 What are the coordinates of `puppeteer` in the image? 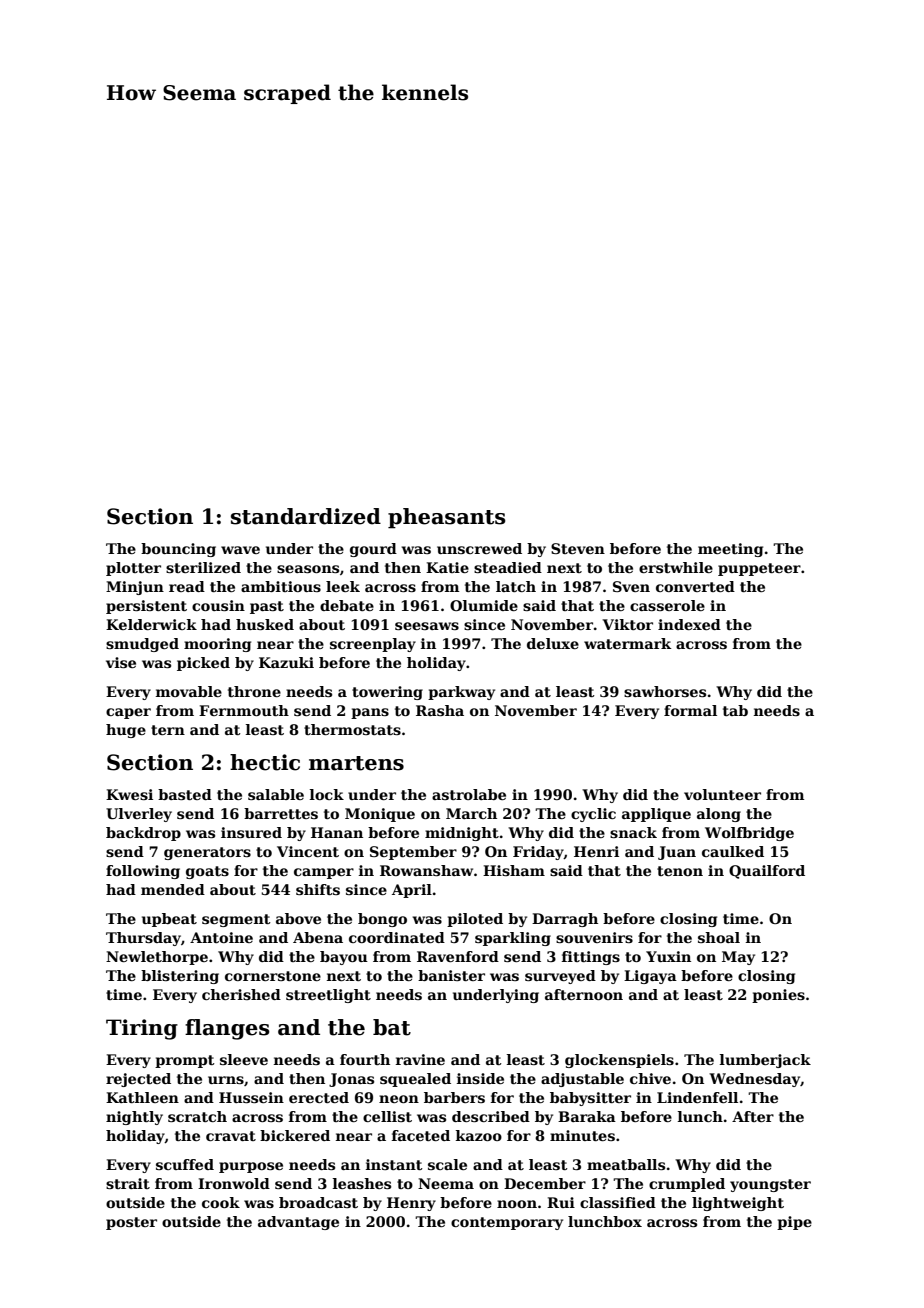 It's located at (759, 569).
